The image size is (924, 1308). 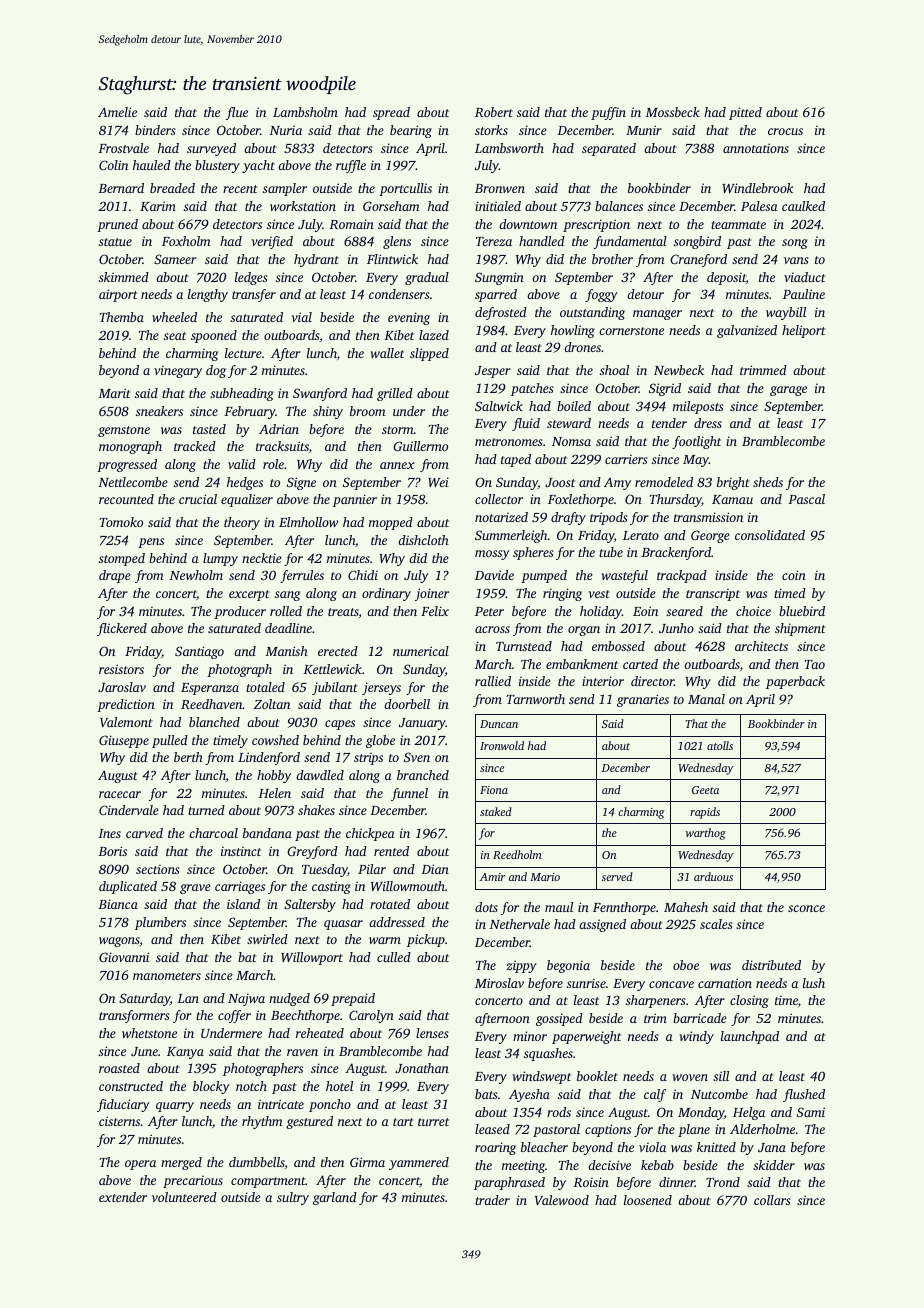 What do you see at coordinates (806, 499) in the screenshot?
I see `Pascal` at bounding box center [806, 499].
